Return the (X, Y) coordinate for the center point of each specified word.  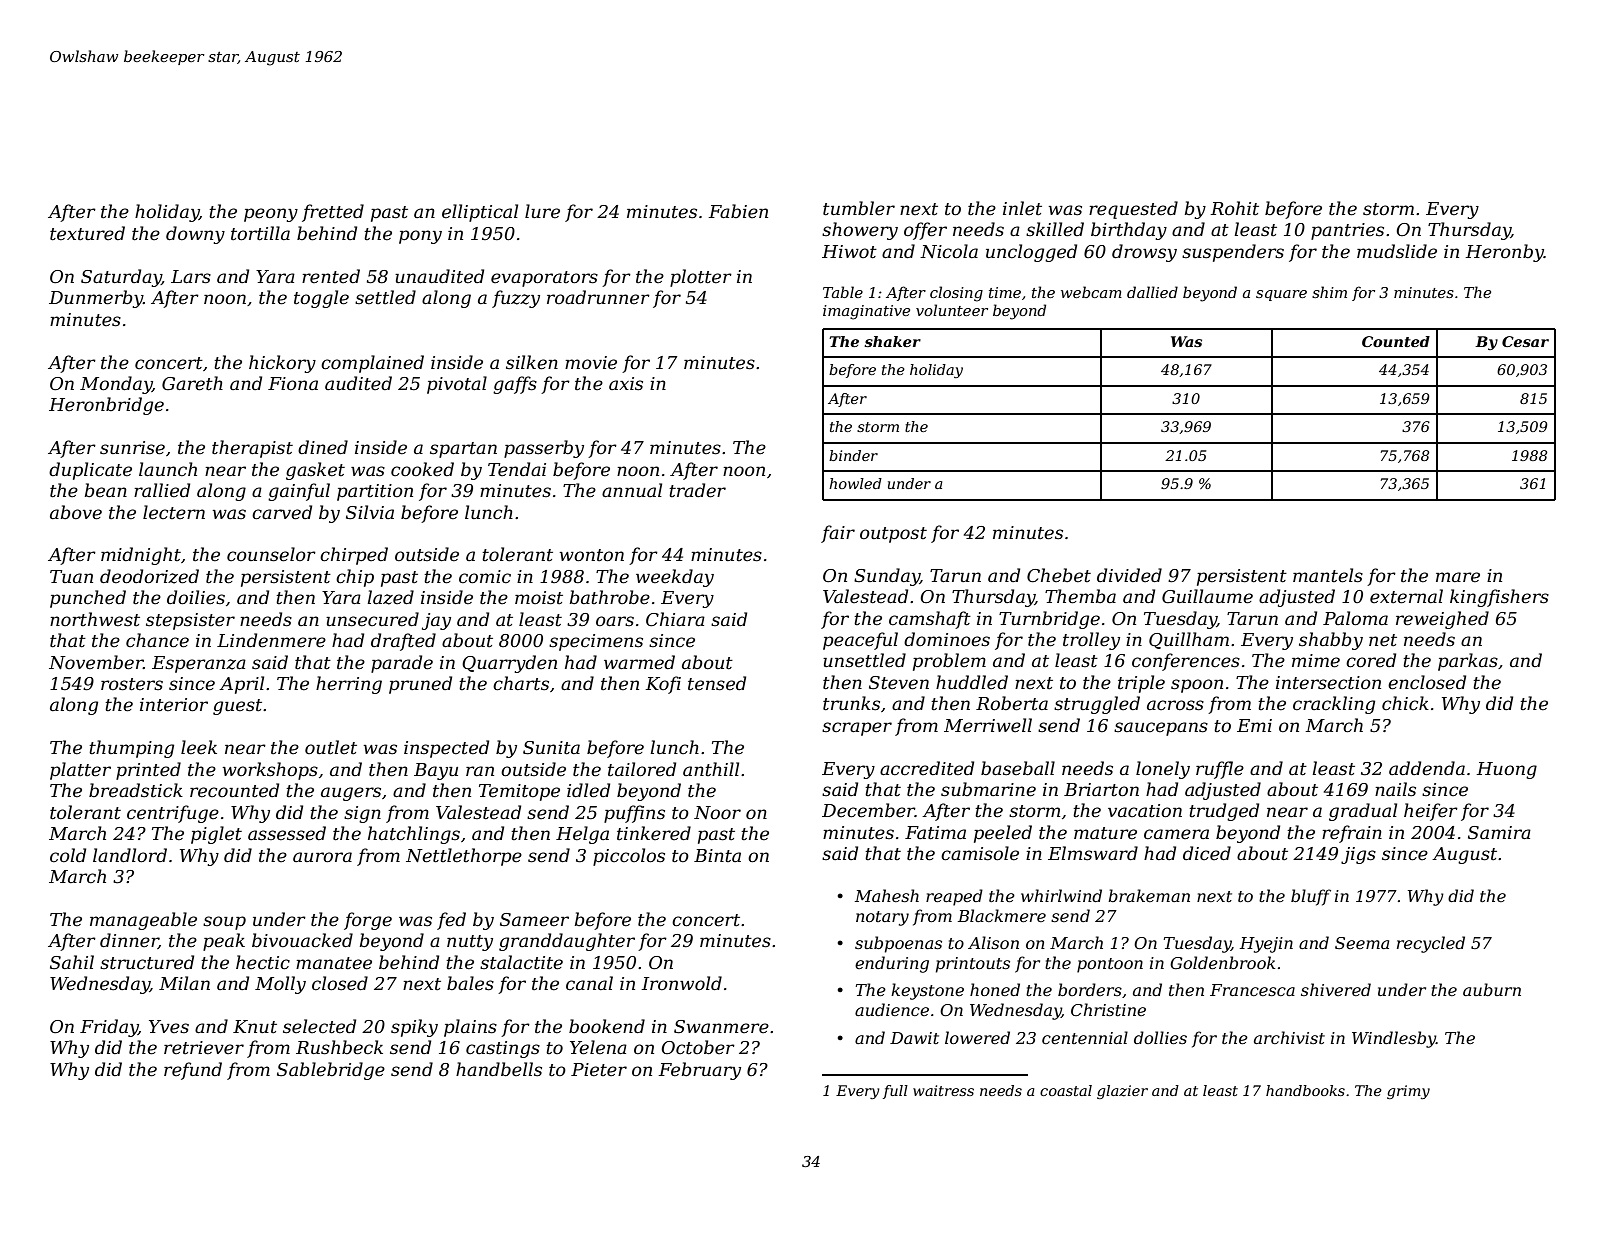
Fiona (293, 383)
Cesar (1525, 341)
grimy (1408, 1092)
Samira (1499, 833)
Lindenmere (271, 640)
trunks (851, 703)
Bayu (436, 771)
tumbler (859, 208)
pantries (1347, 231)
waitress (943, 1090)
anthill (711, 769)
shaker (892, 341)
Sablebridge (331, 1071)
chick (1405, 703)
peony (271, 215)
